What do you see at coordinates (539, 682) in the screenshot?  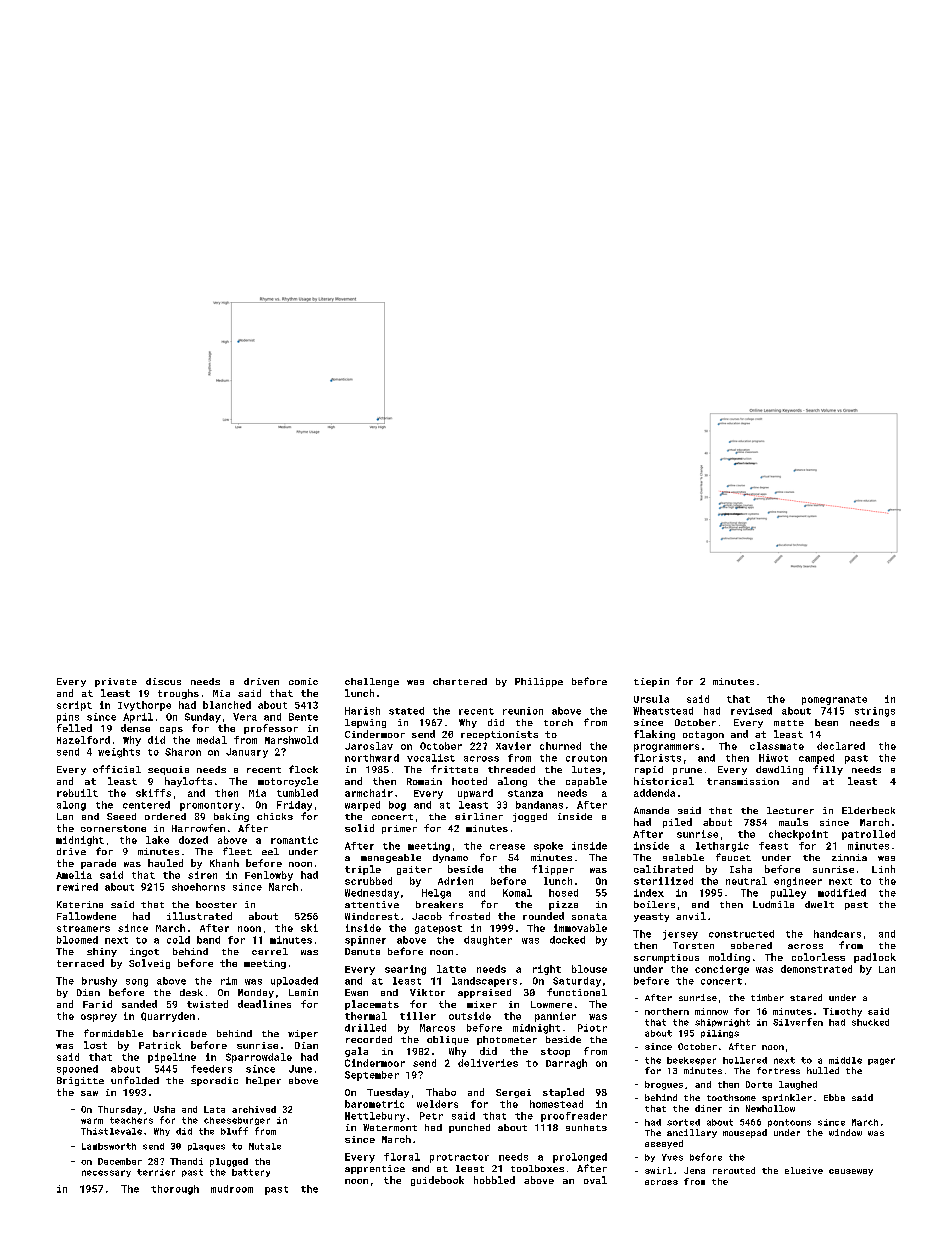 I see `Philippe` at bounding box center [539, 682].
